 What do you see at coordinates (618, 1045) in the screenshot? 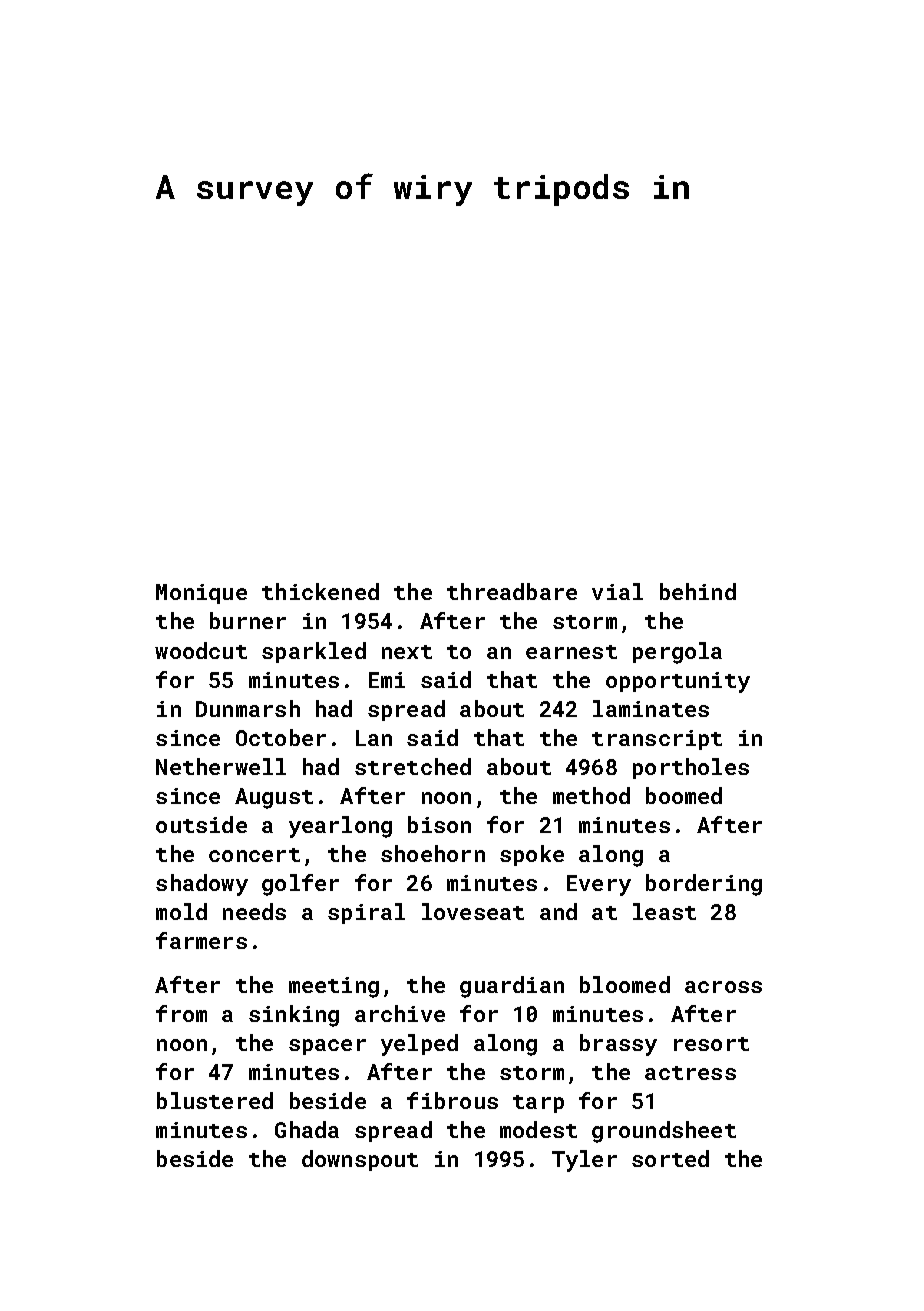
I see `brassy` at bounding box center [618, 1045].
